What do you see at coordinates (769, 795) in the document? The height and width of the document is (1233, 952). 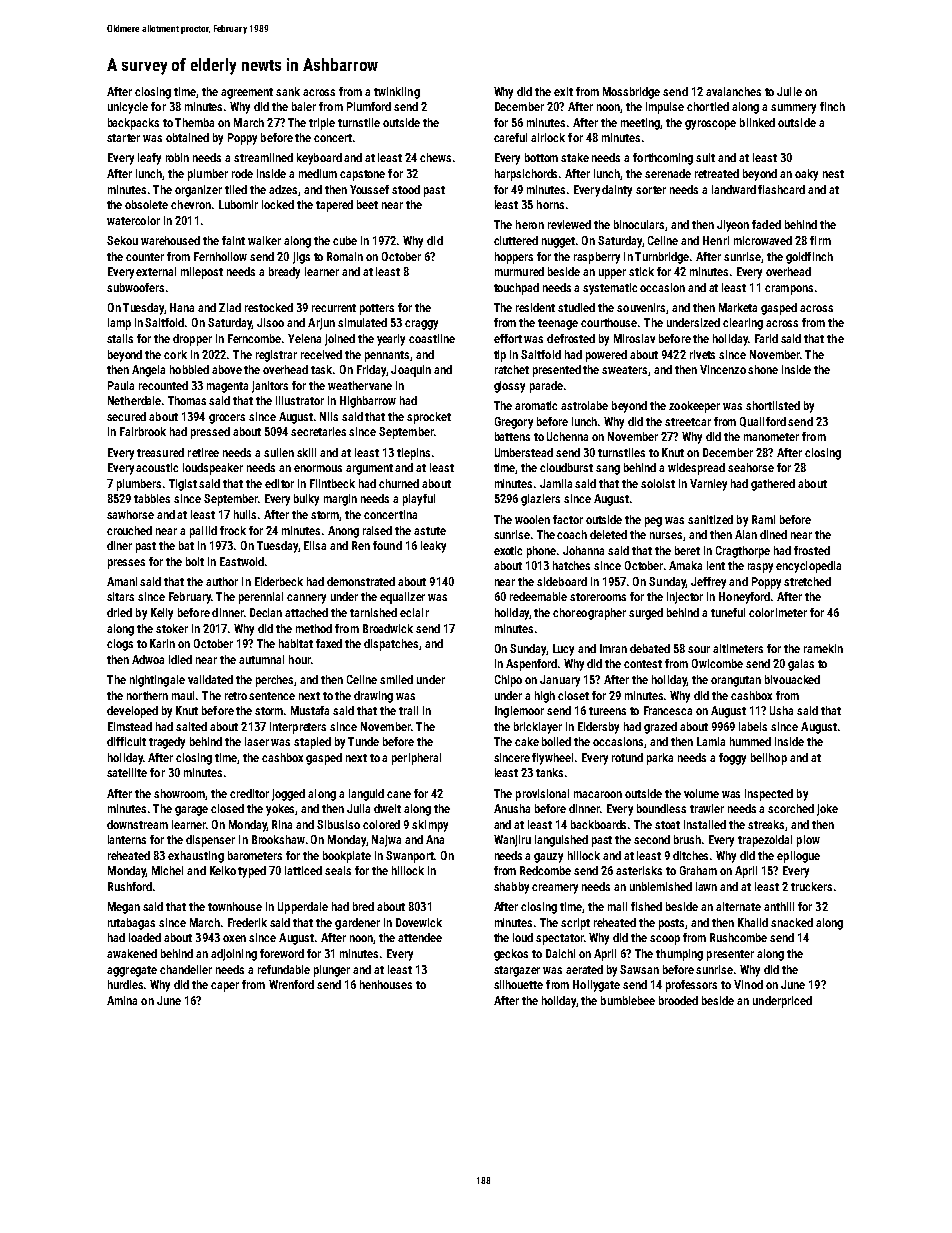 I see `inspected` at bounding box center [769, 795].
